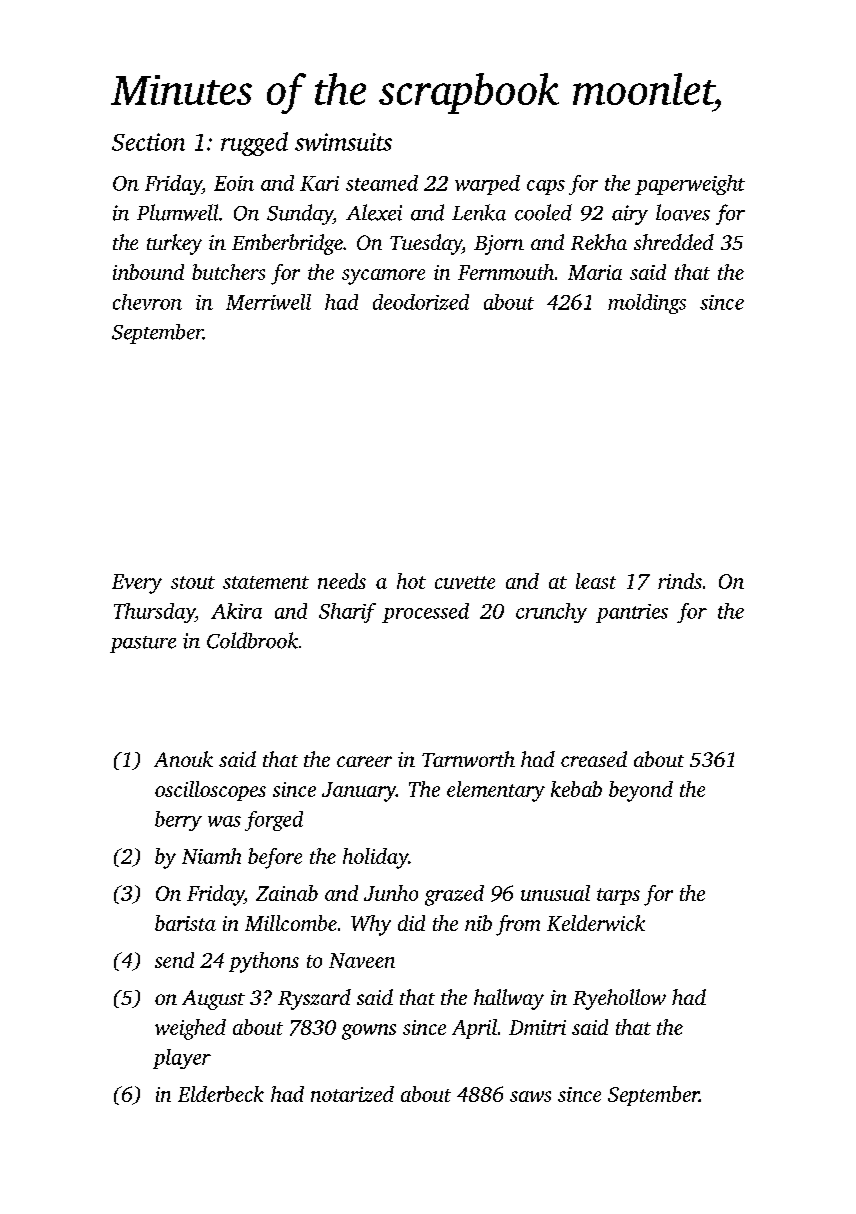  Describe the element at coordinates (465, 582) in the screenshot. I see `cuvette` at that location.
